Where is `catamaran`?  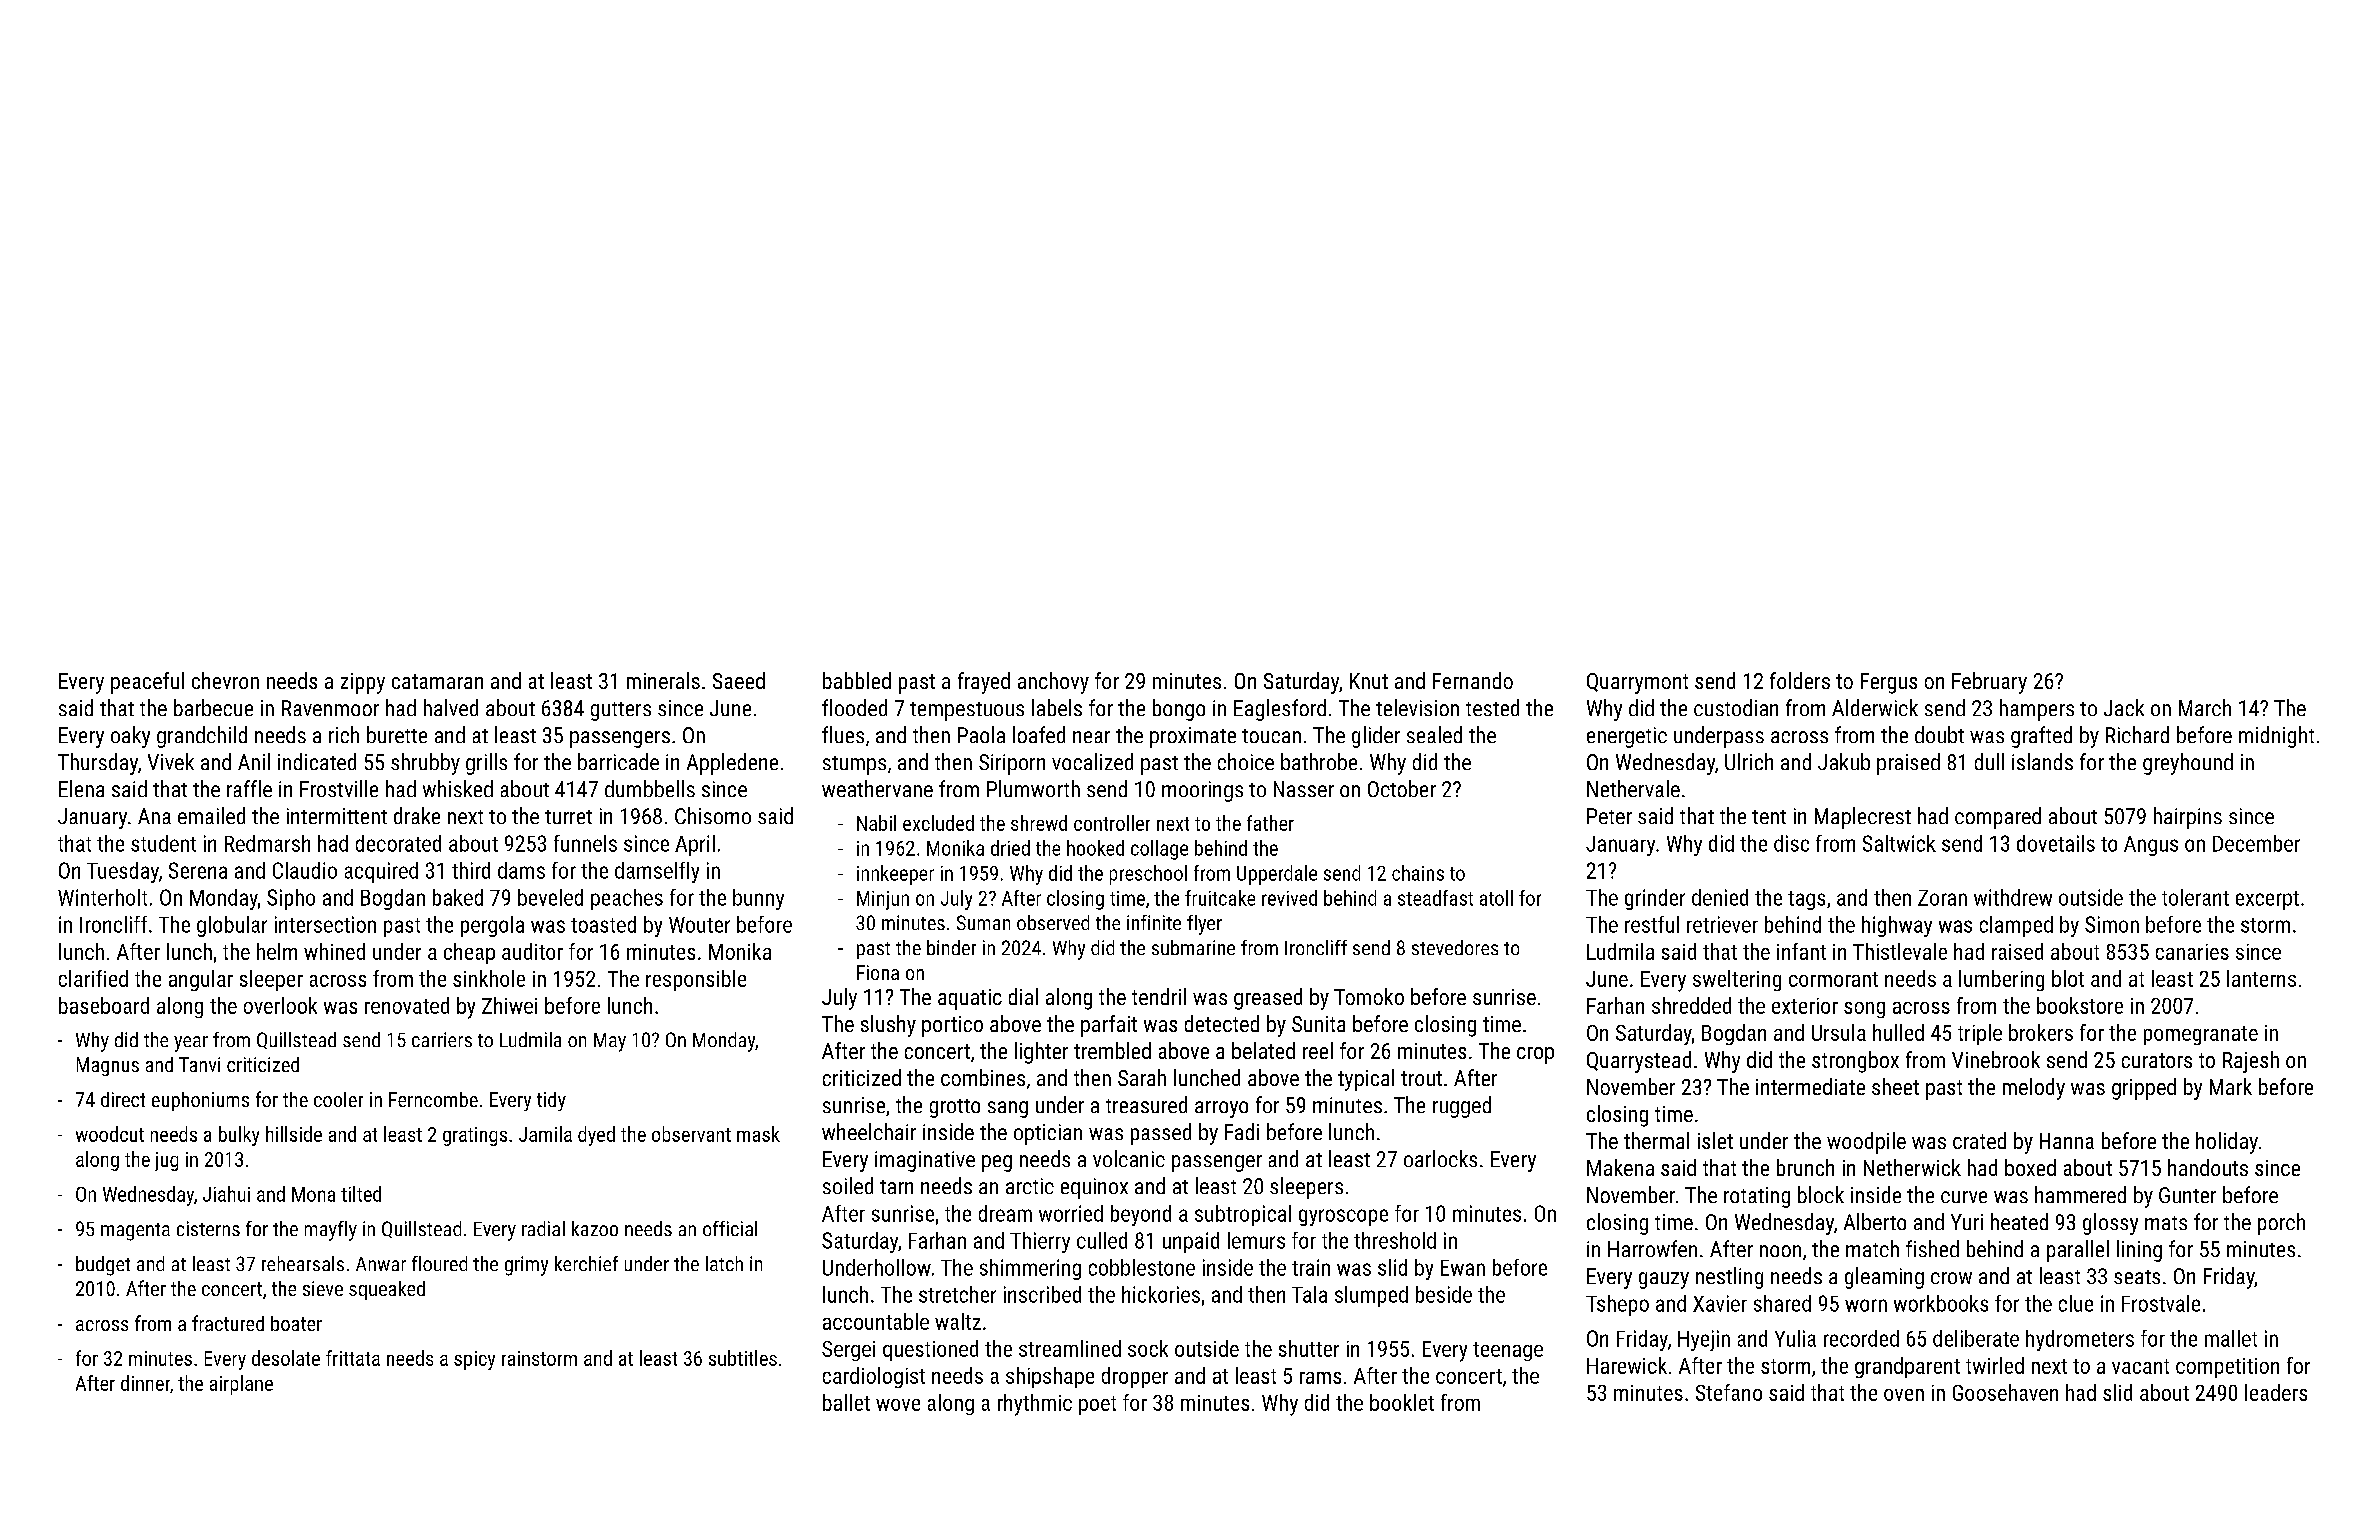 catamaran is located at coordinates (437, 681).
